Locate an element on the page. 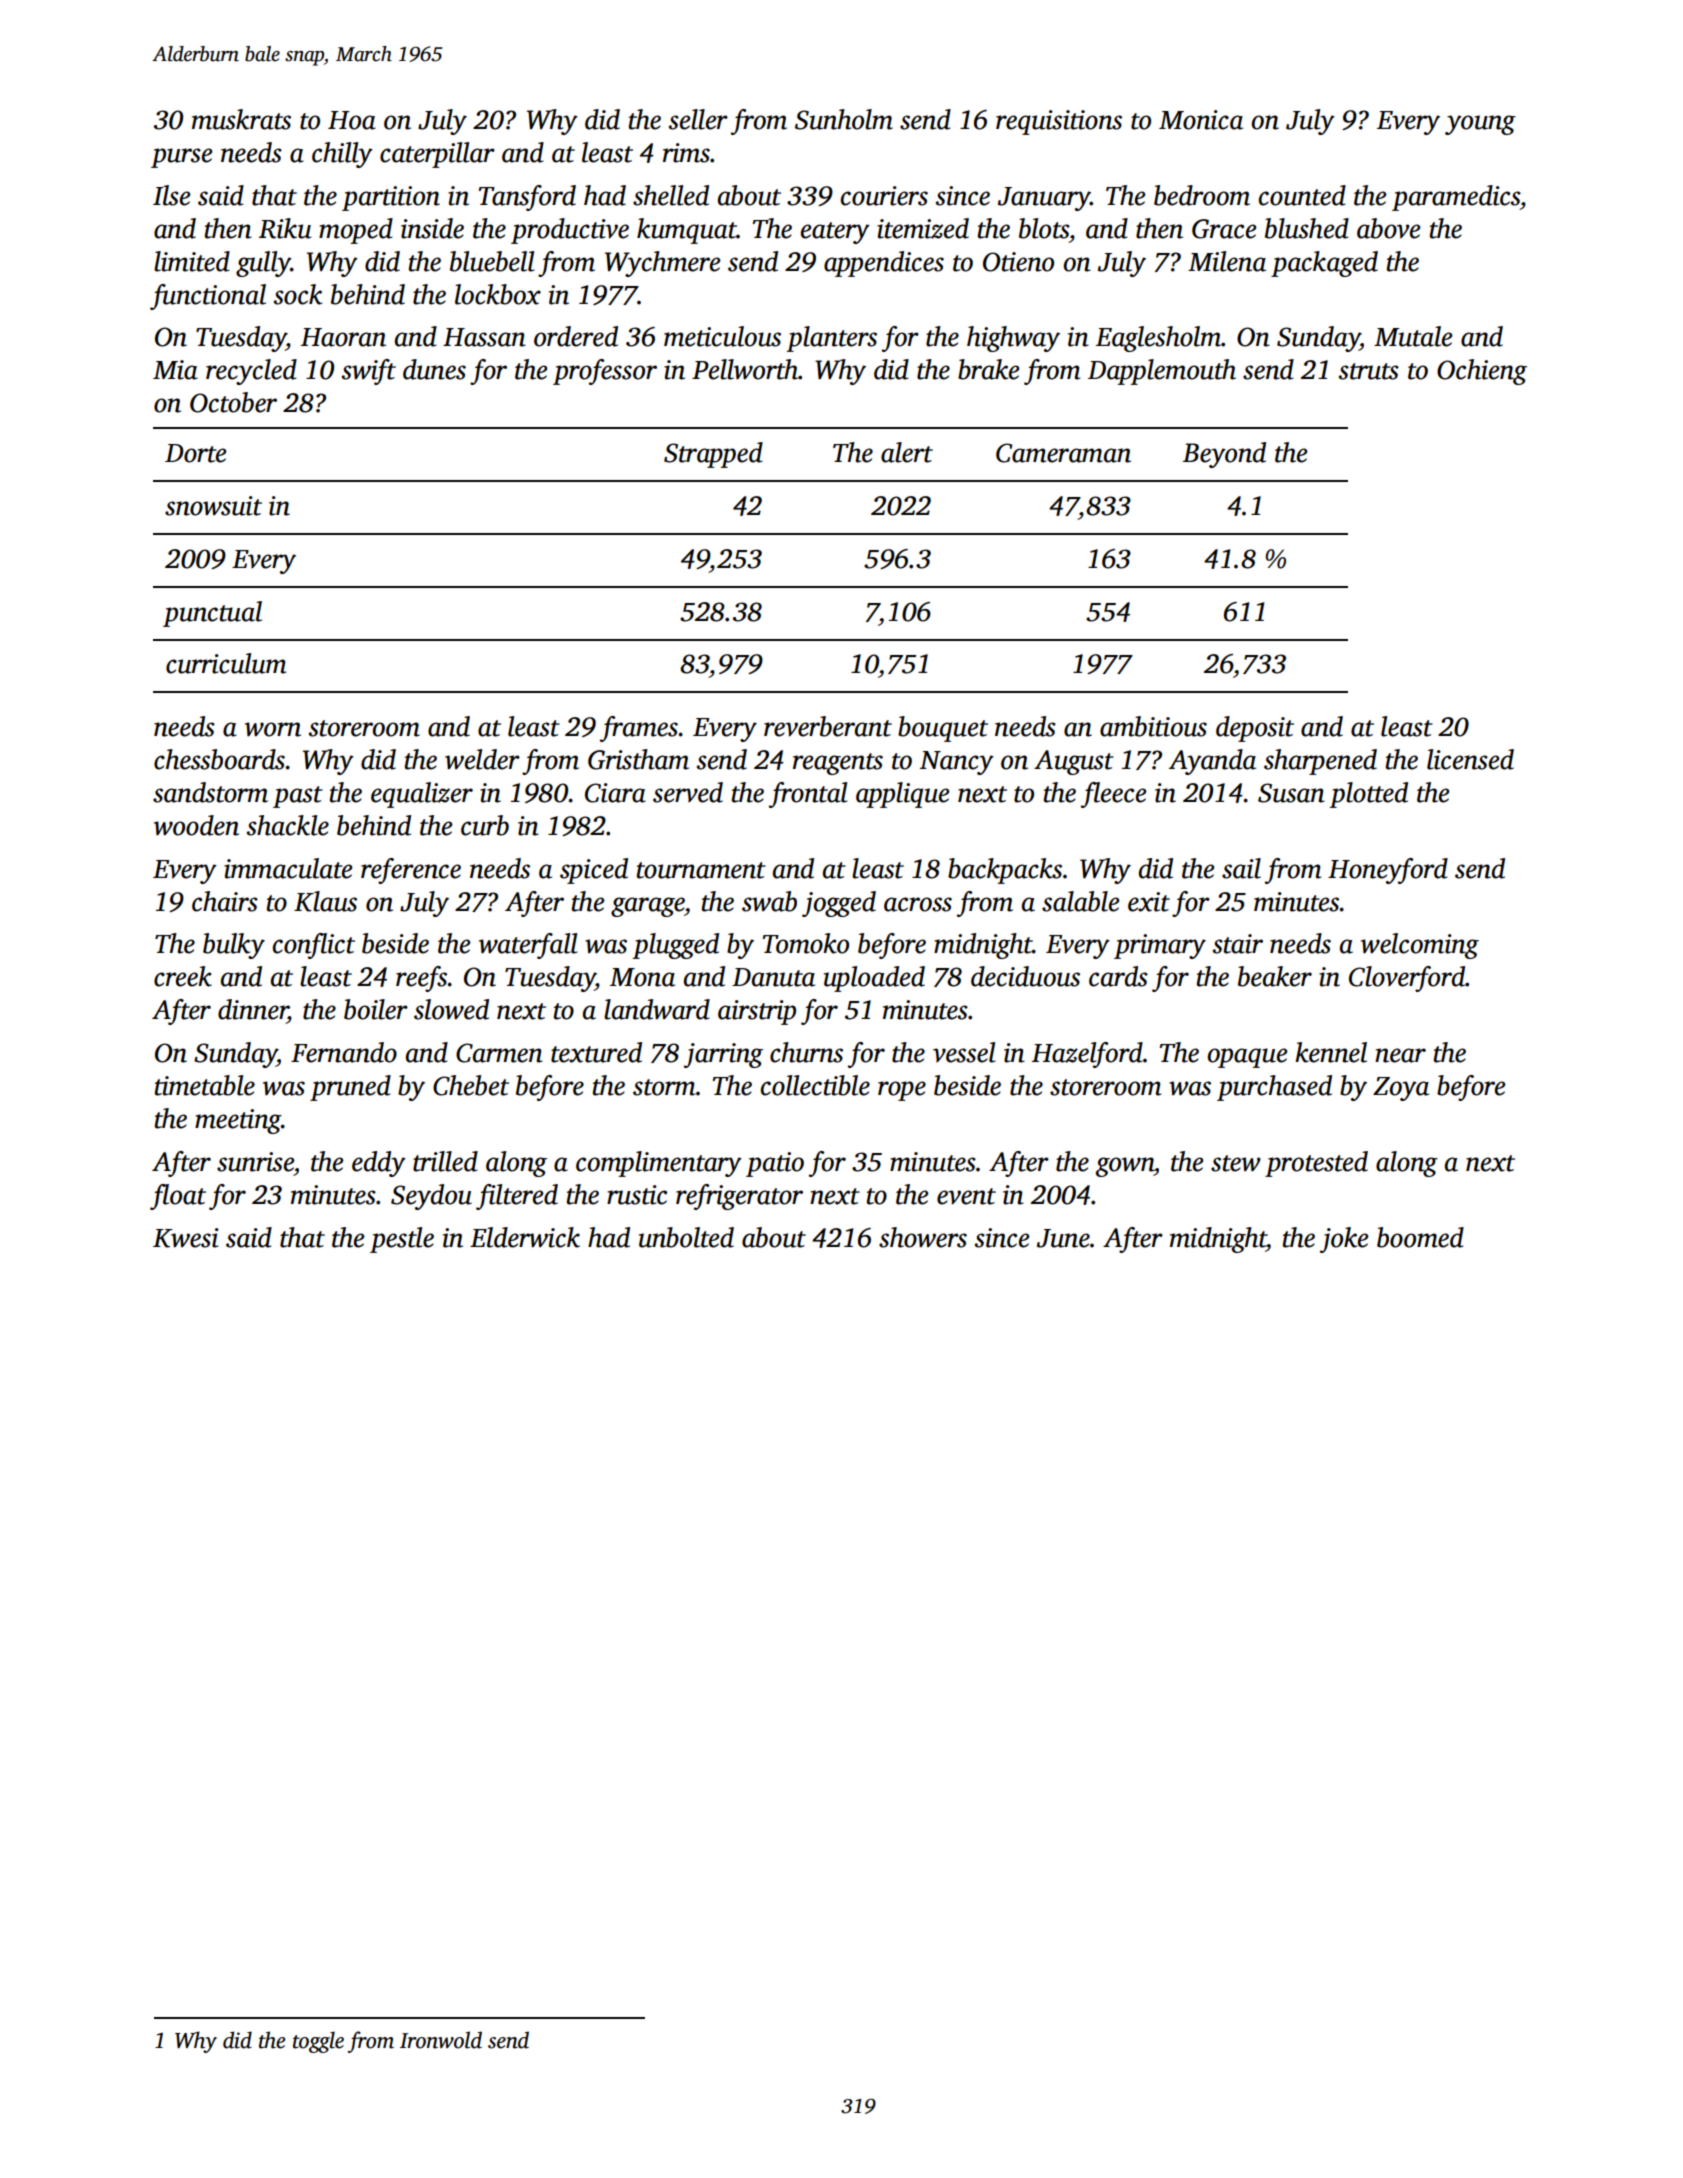  muskrats is located at coordinates (241, 119).
